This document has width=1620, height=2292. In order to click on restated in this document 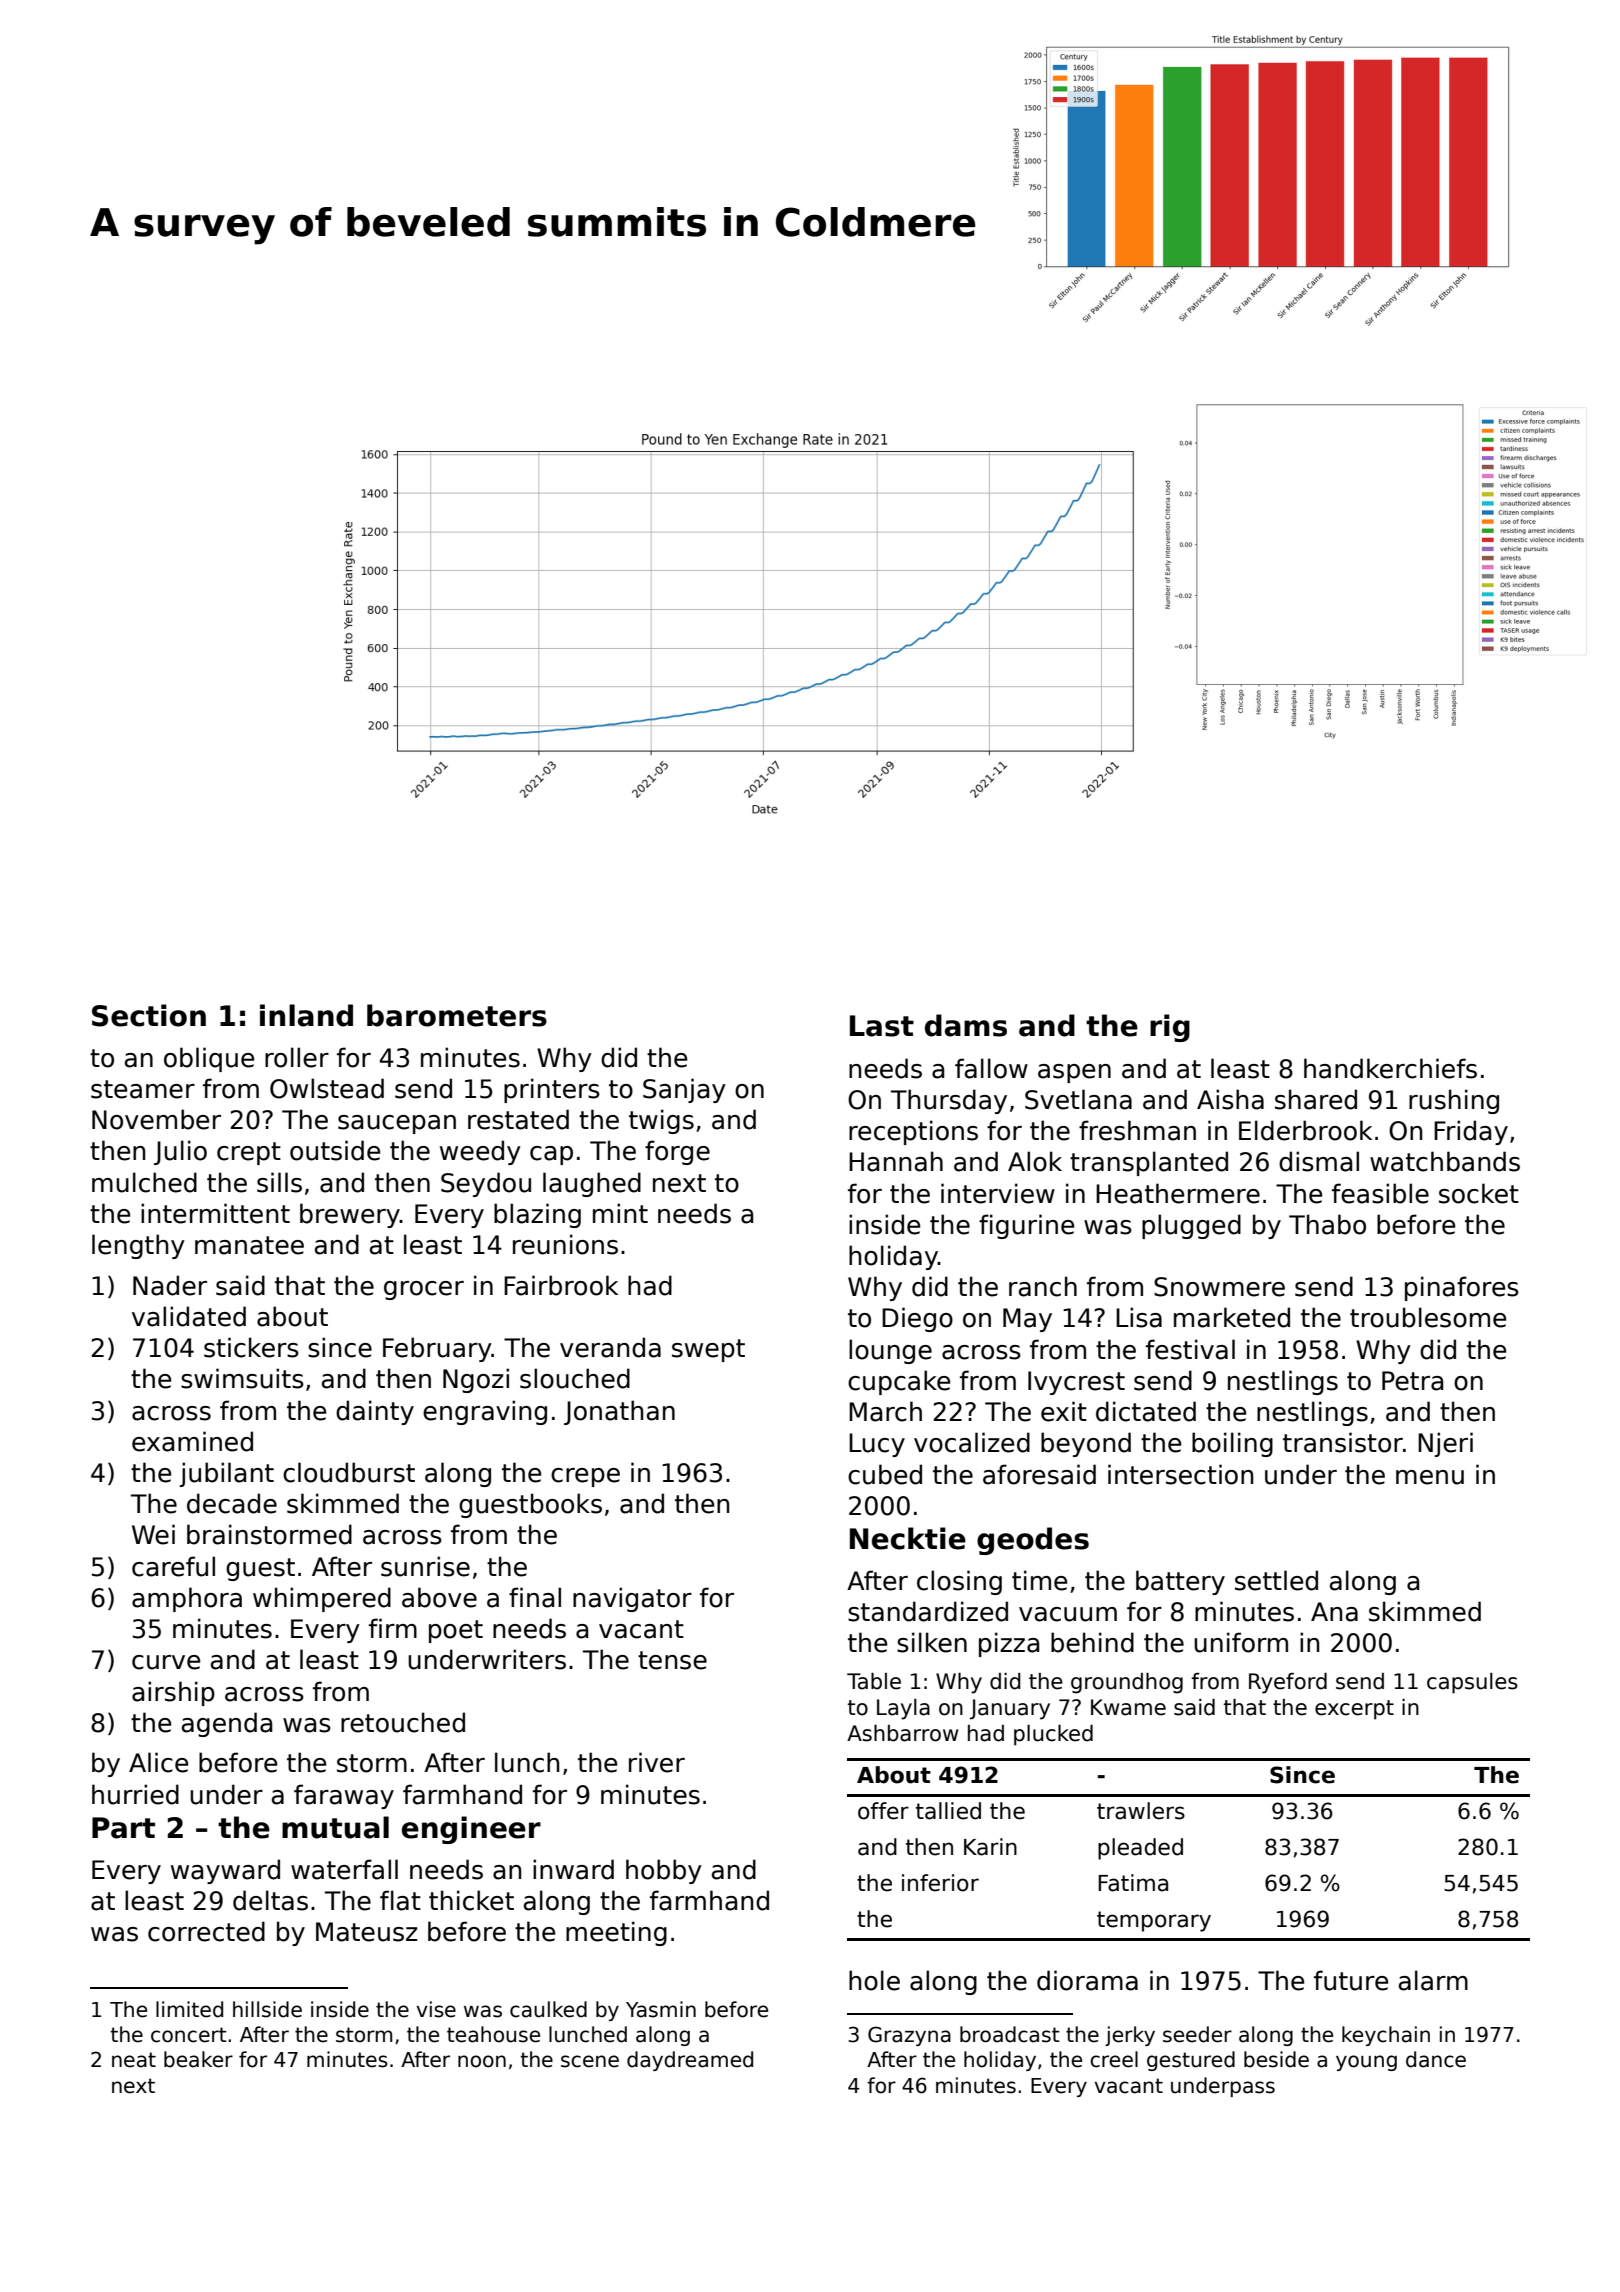, I will do `click(518, 1119)`.
